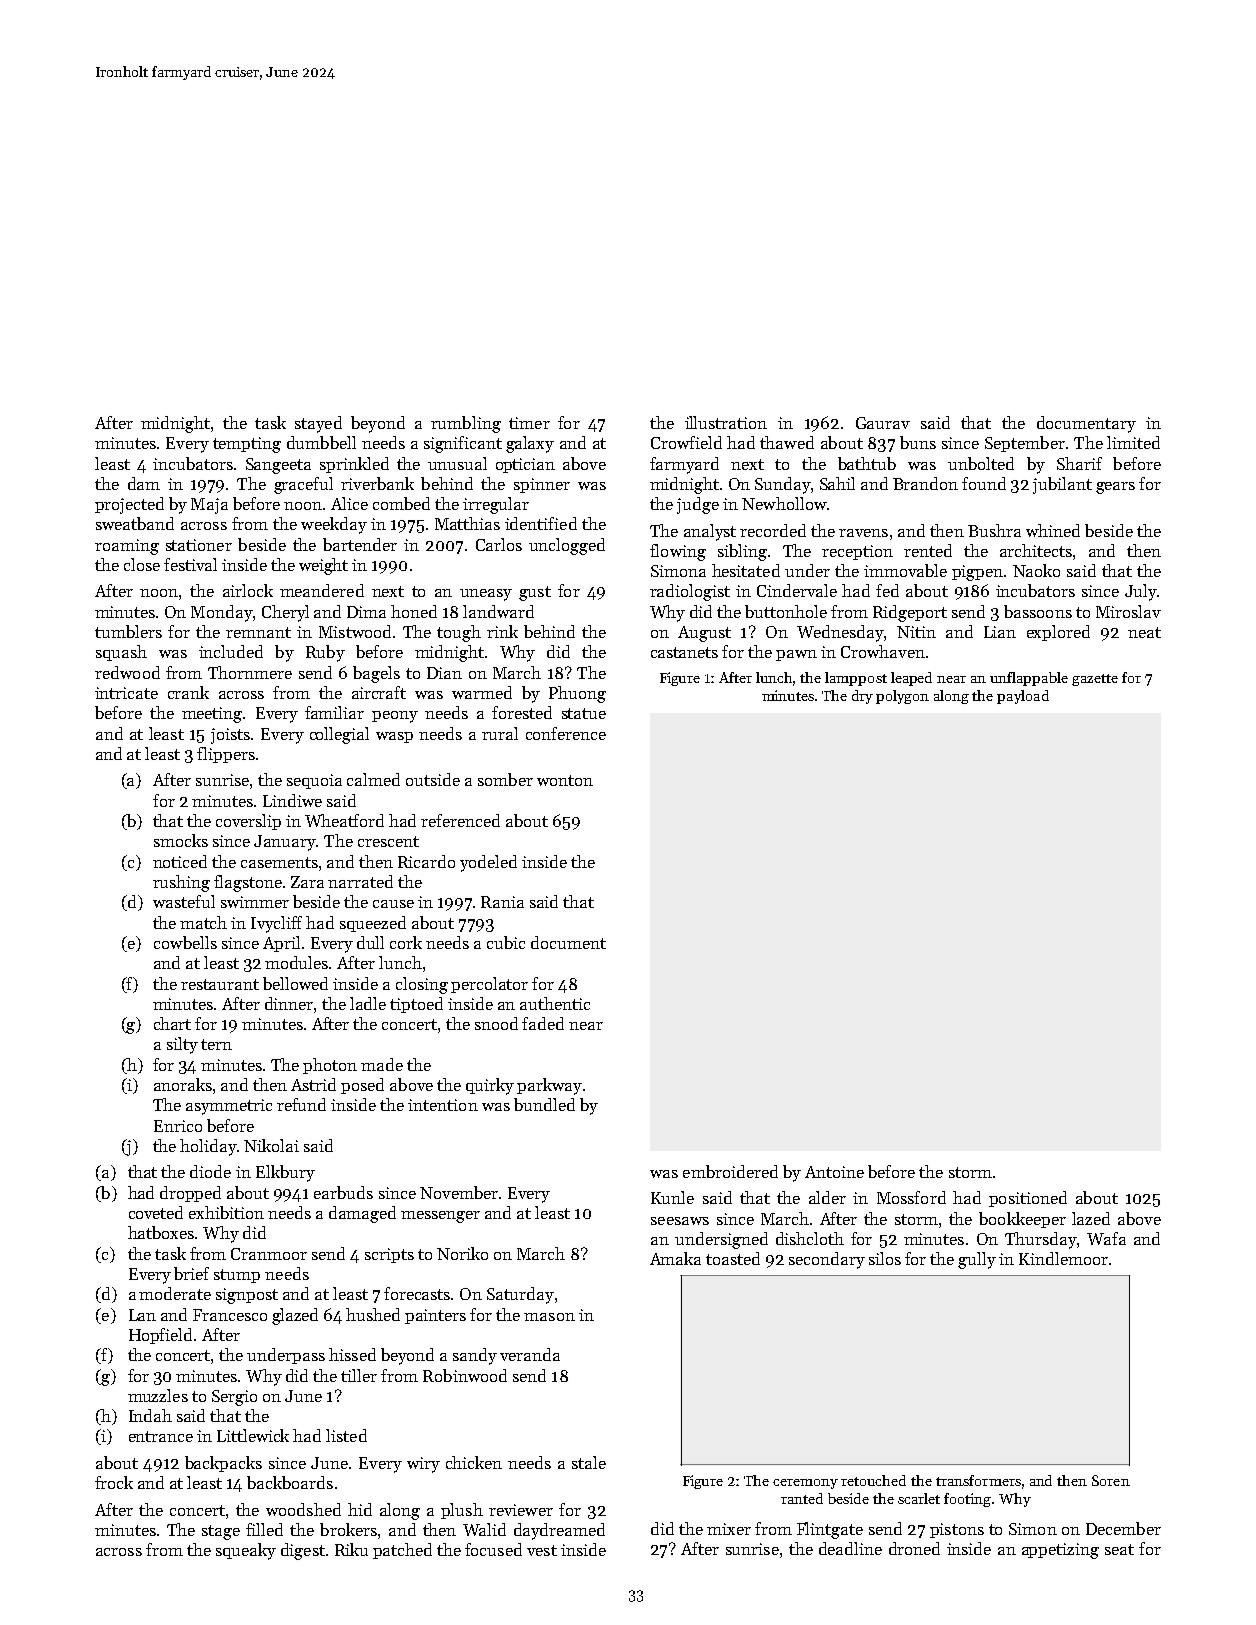 This screenshot has height=1625, width=1256. Describe the element at coordinates (1023, 697) in the screenshot. I see `payload` at that location.
